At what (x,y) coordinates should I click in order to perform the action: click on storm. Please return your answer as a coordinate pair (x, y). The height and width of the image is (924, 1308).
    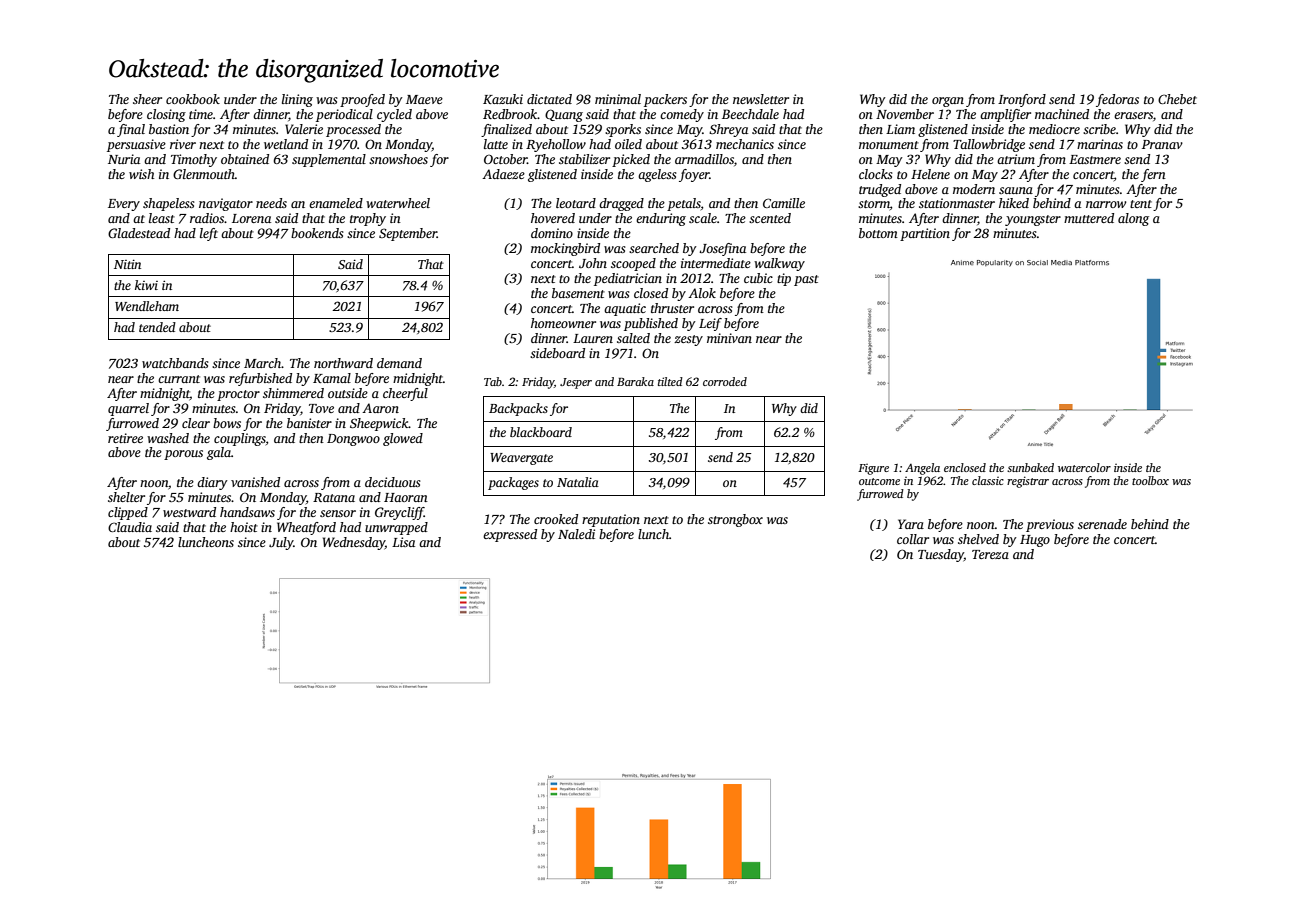
    Looking at the image, I should click on (874, 204).
